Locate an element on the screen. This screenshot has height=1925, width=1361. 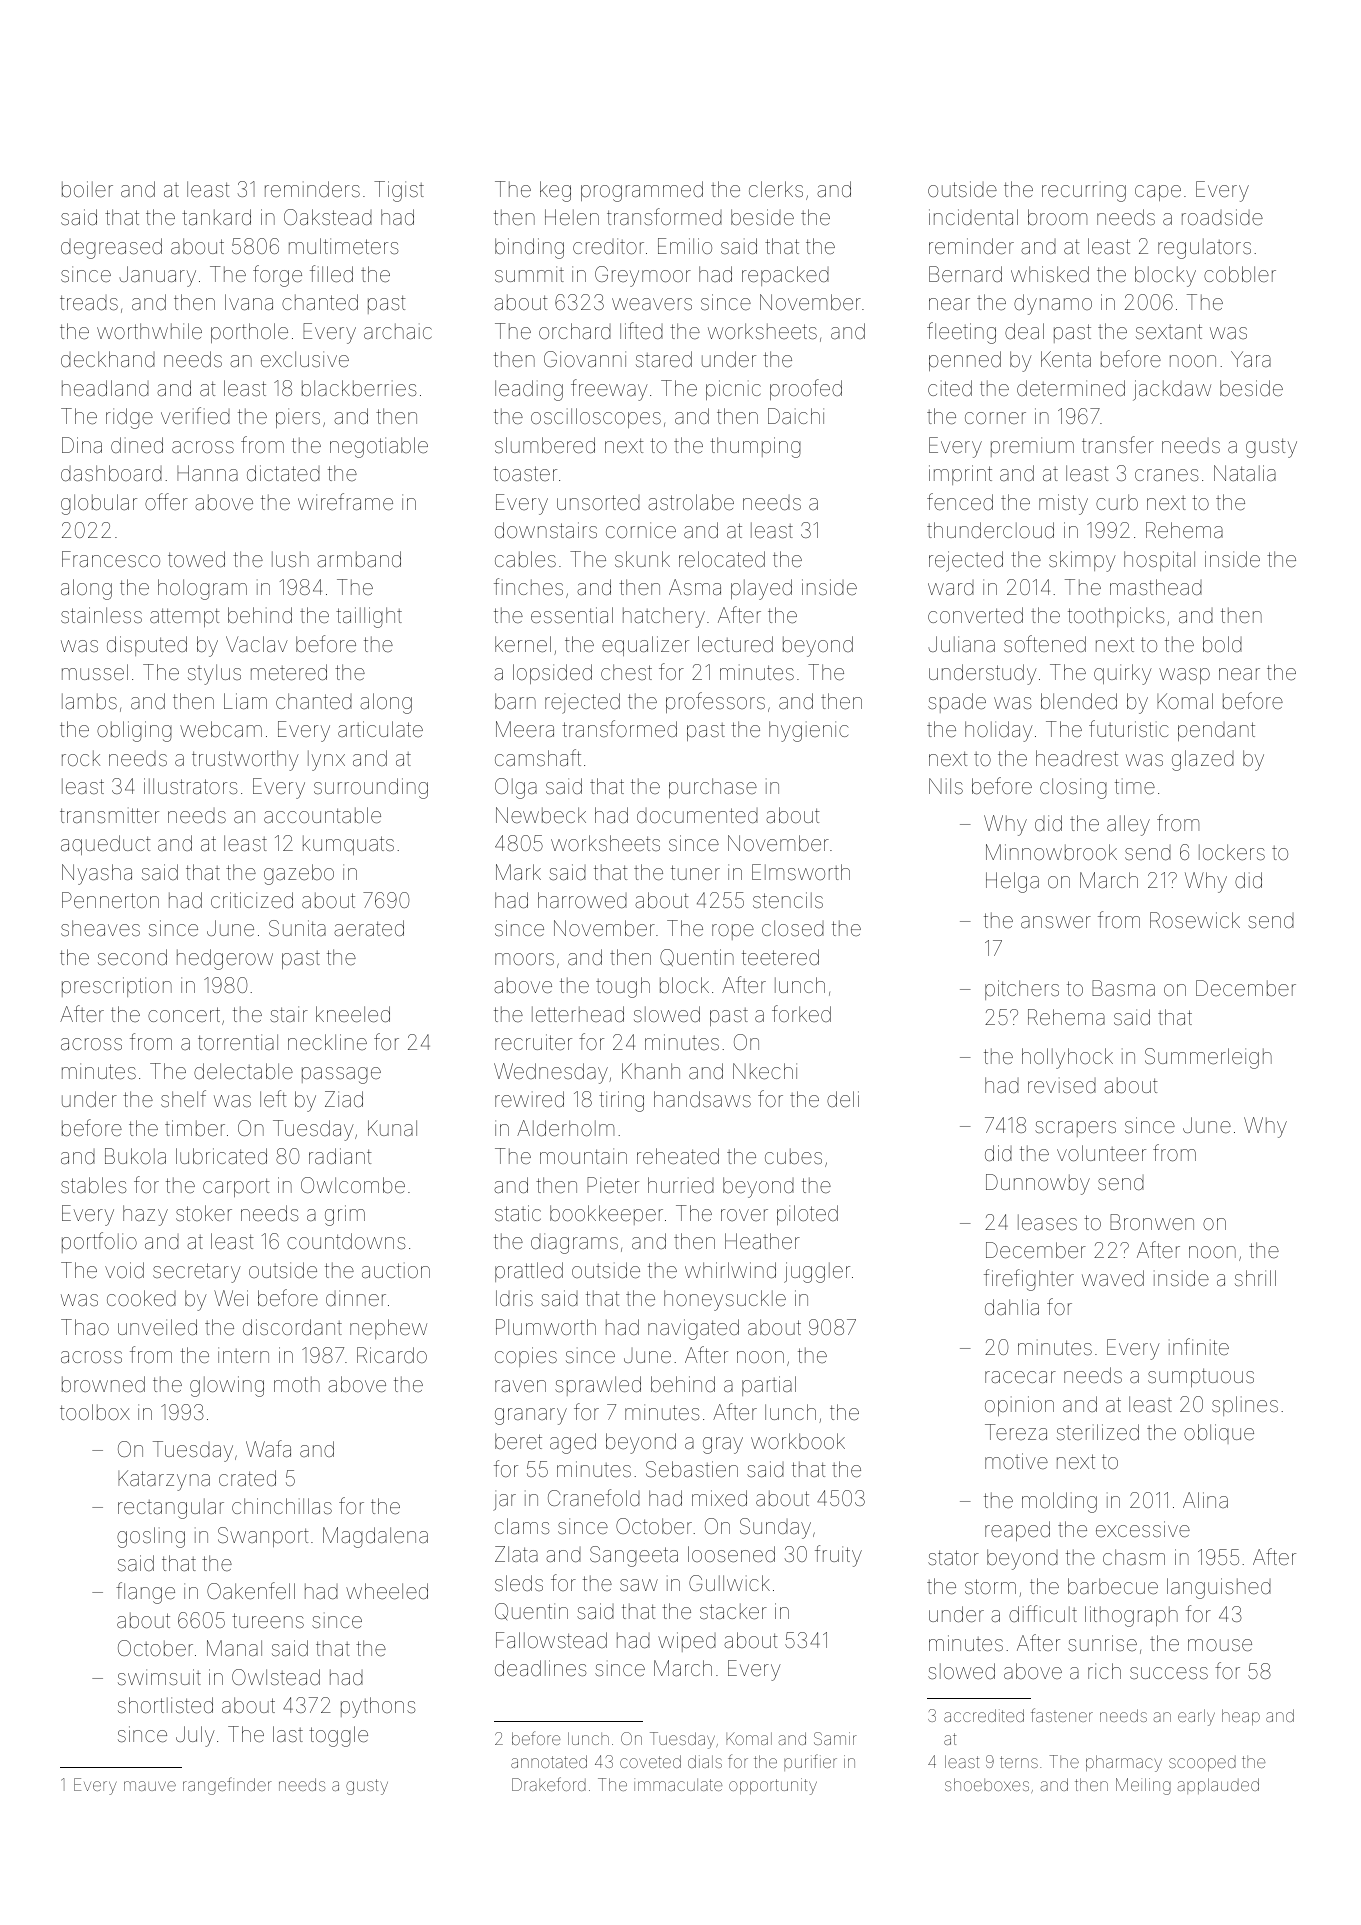
cape is located at coordinates (1158, 193).
